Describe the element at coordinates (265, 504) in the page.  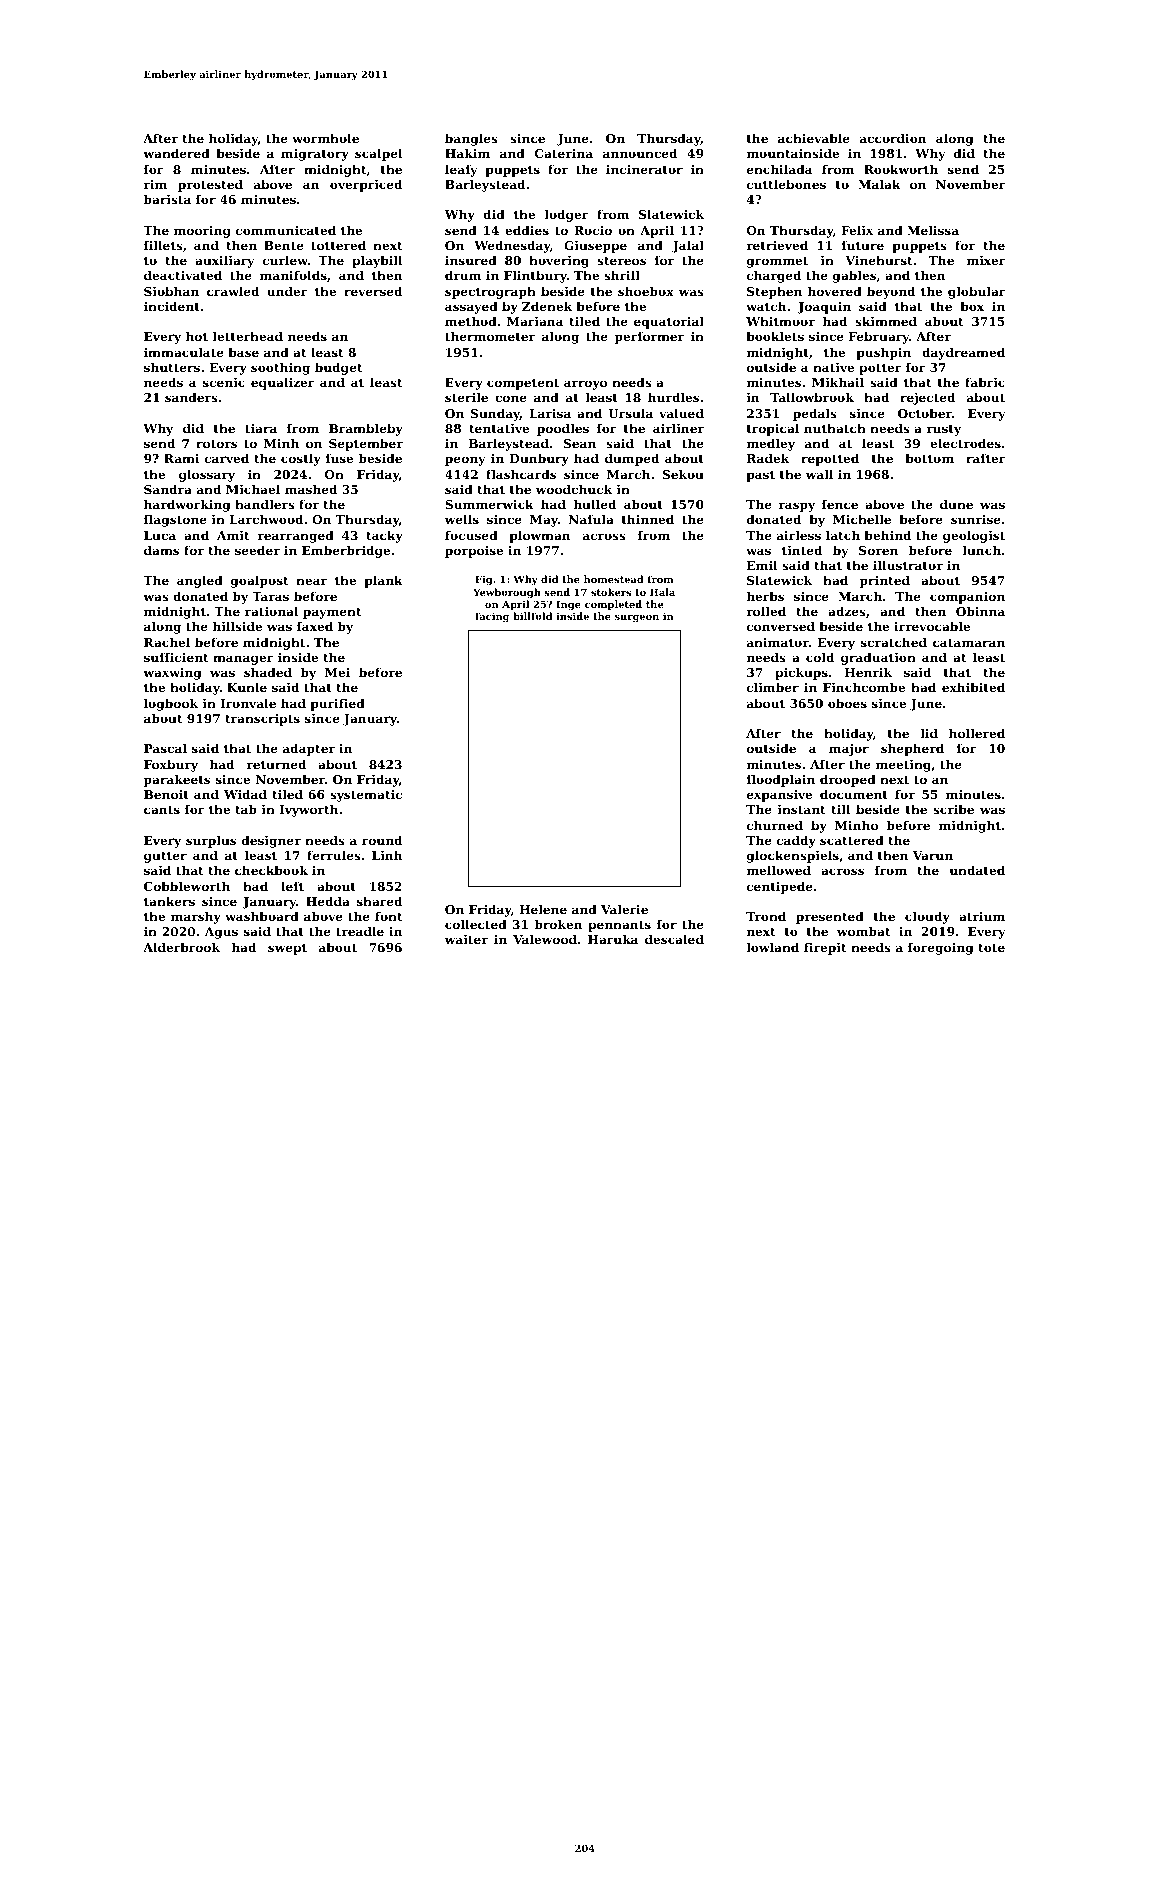
I see `handlers` at that location.
